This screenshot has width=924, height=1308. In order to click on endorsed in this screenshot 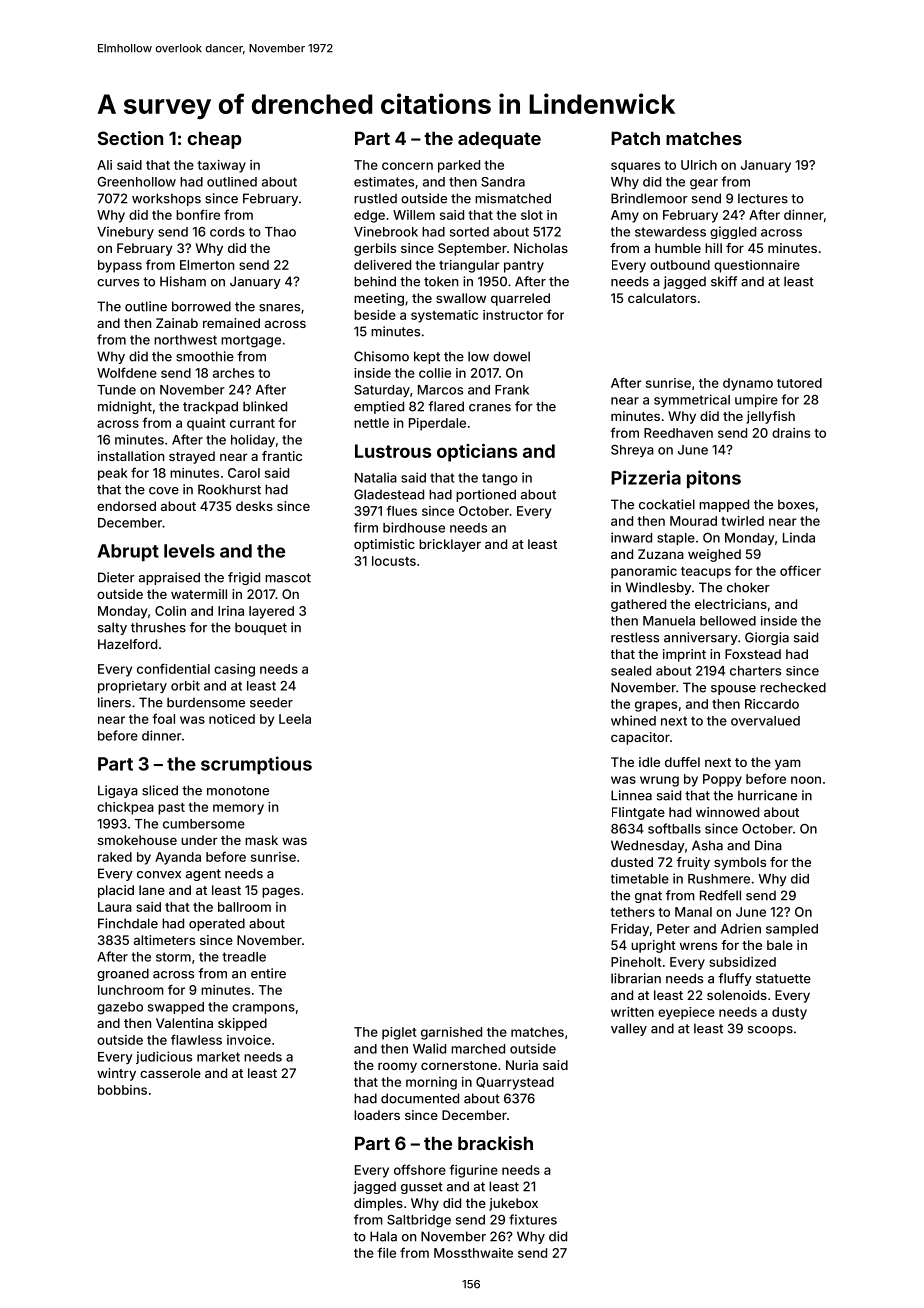, I will do `click(126, 506)`.
